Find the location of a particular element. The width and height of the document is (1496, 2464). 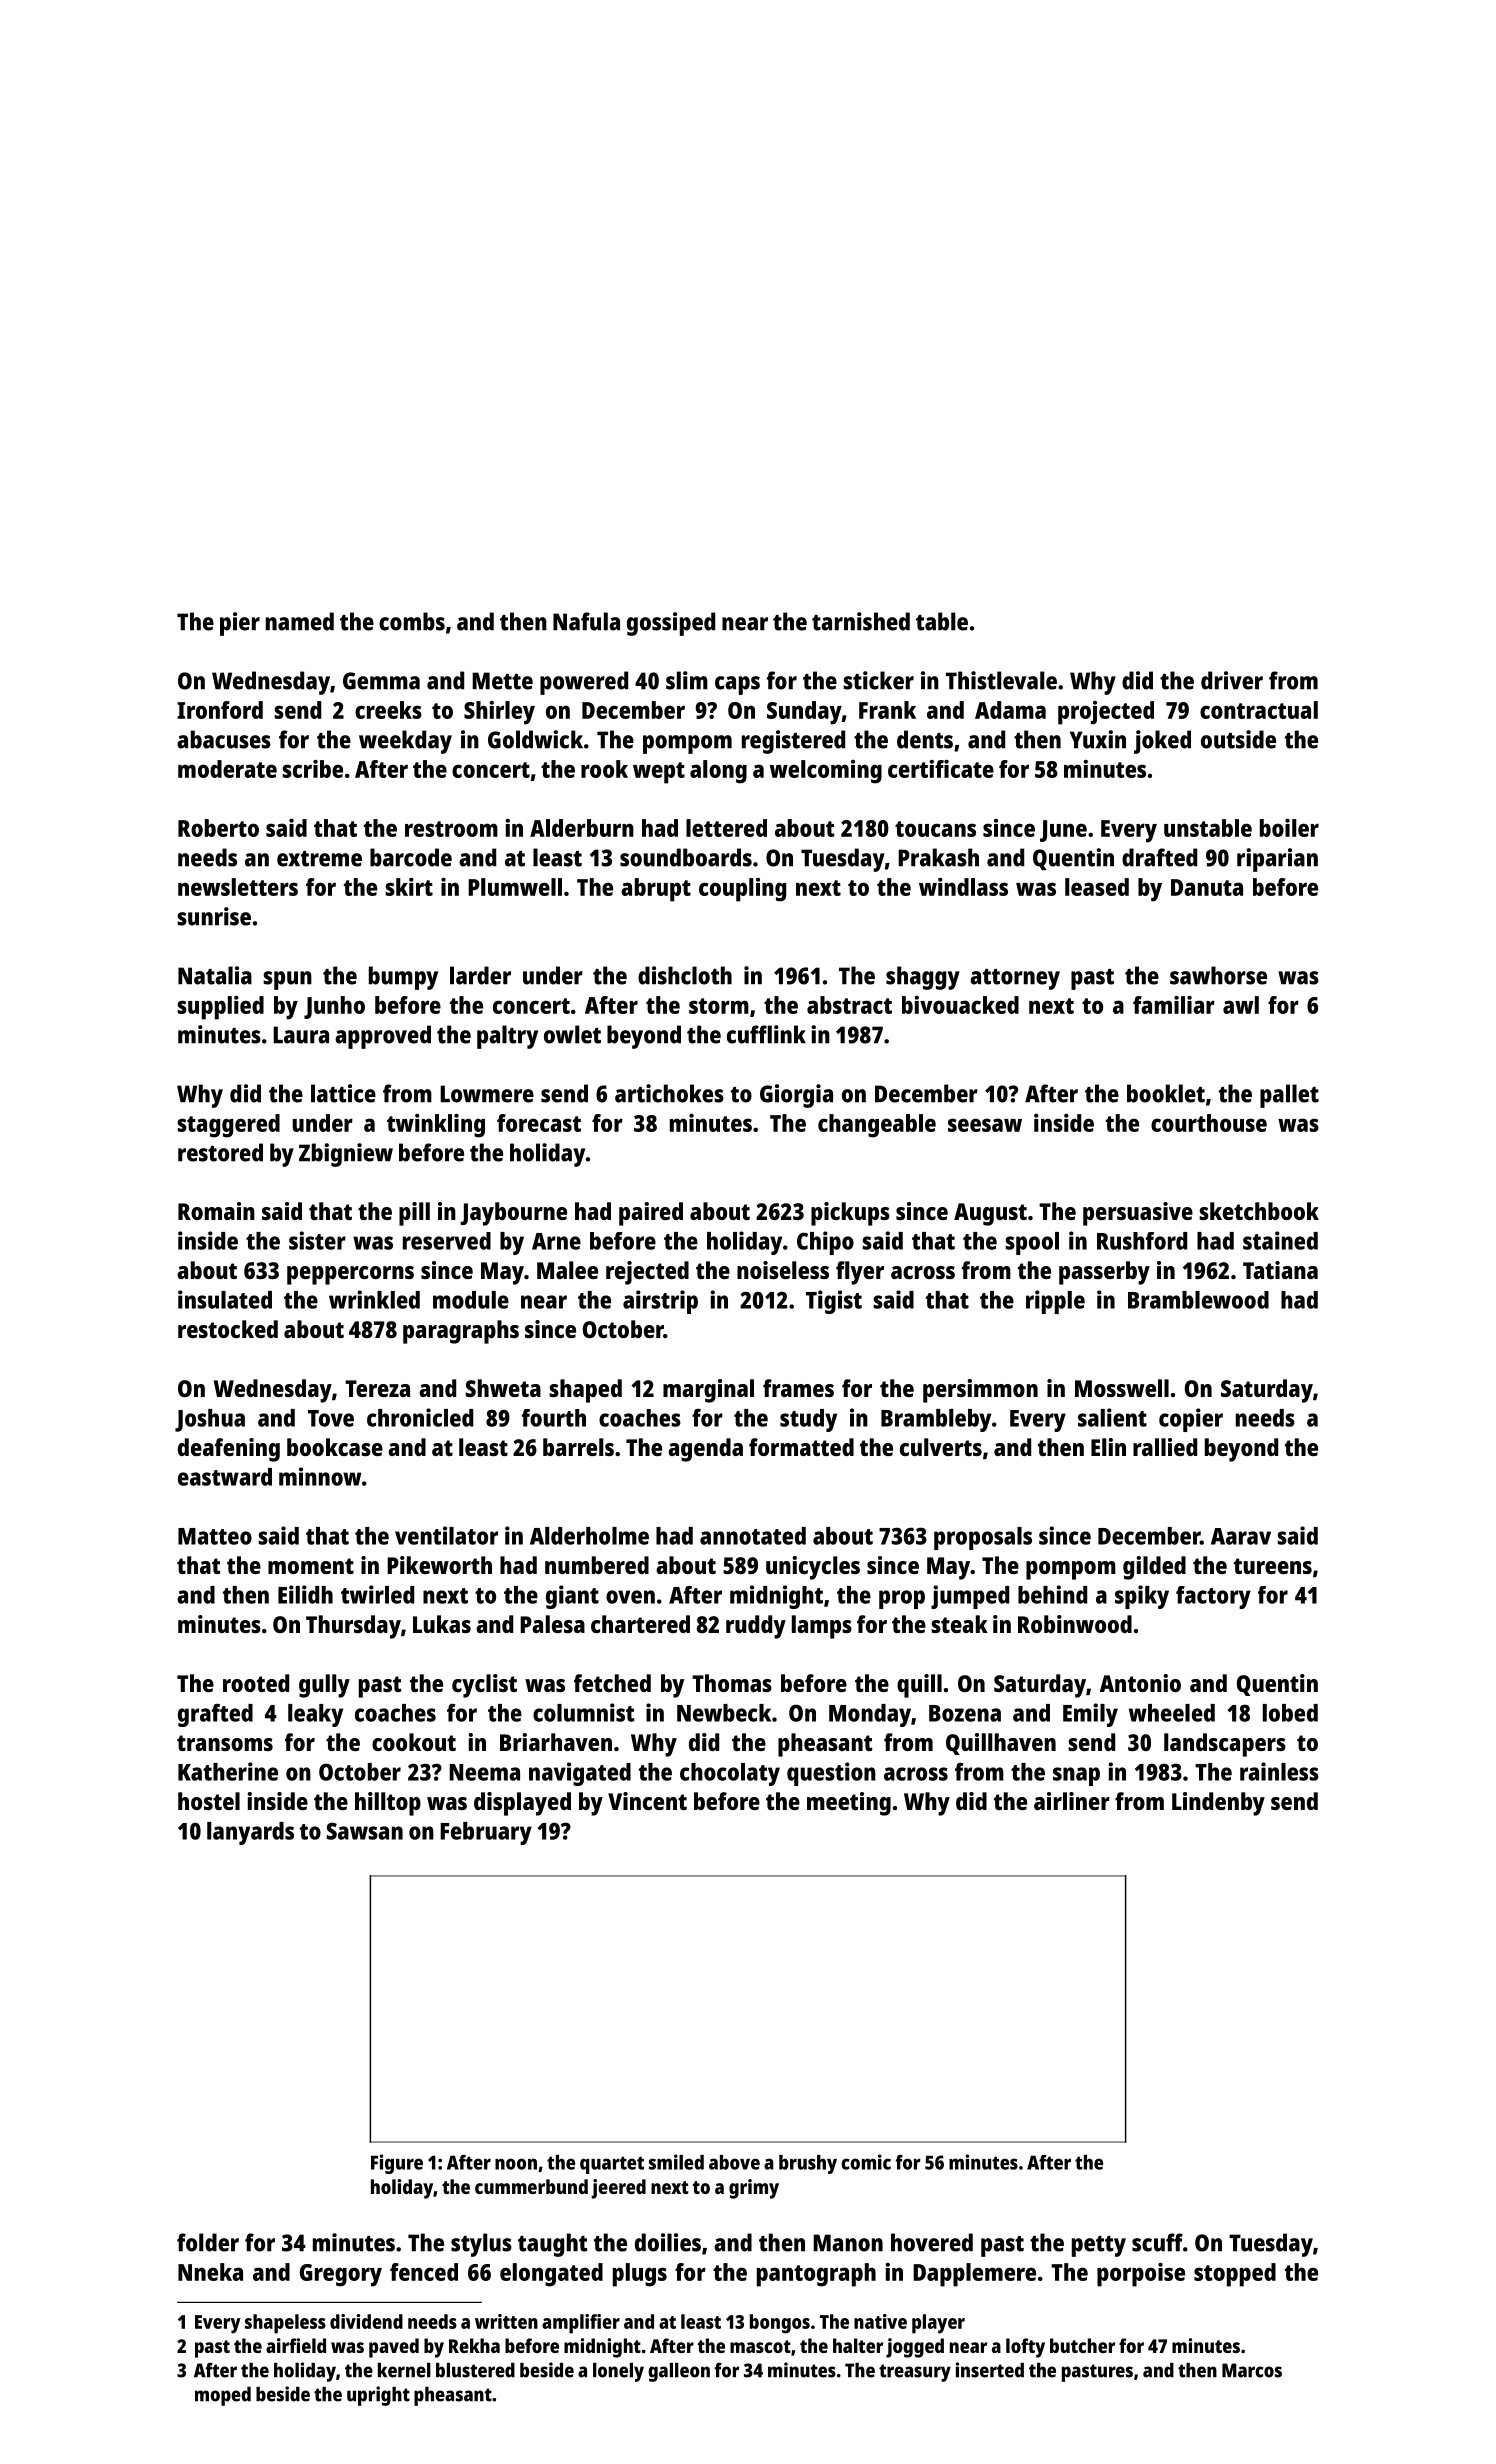

leased is located at coordinates (1097, 887).
